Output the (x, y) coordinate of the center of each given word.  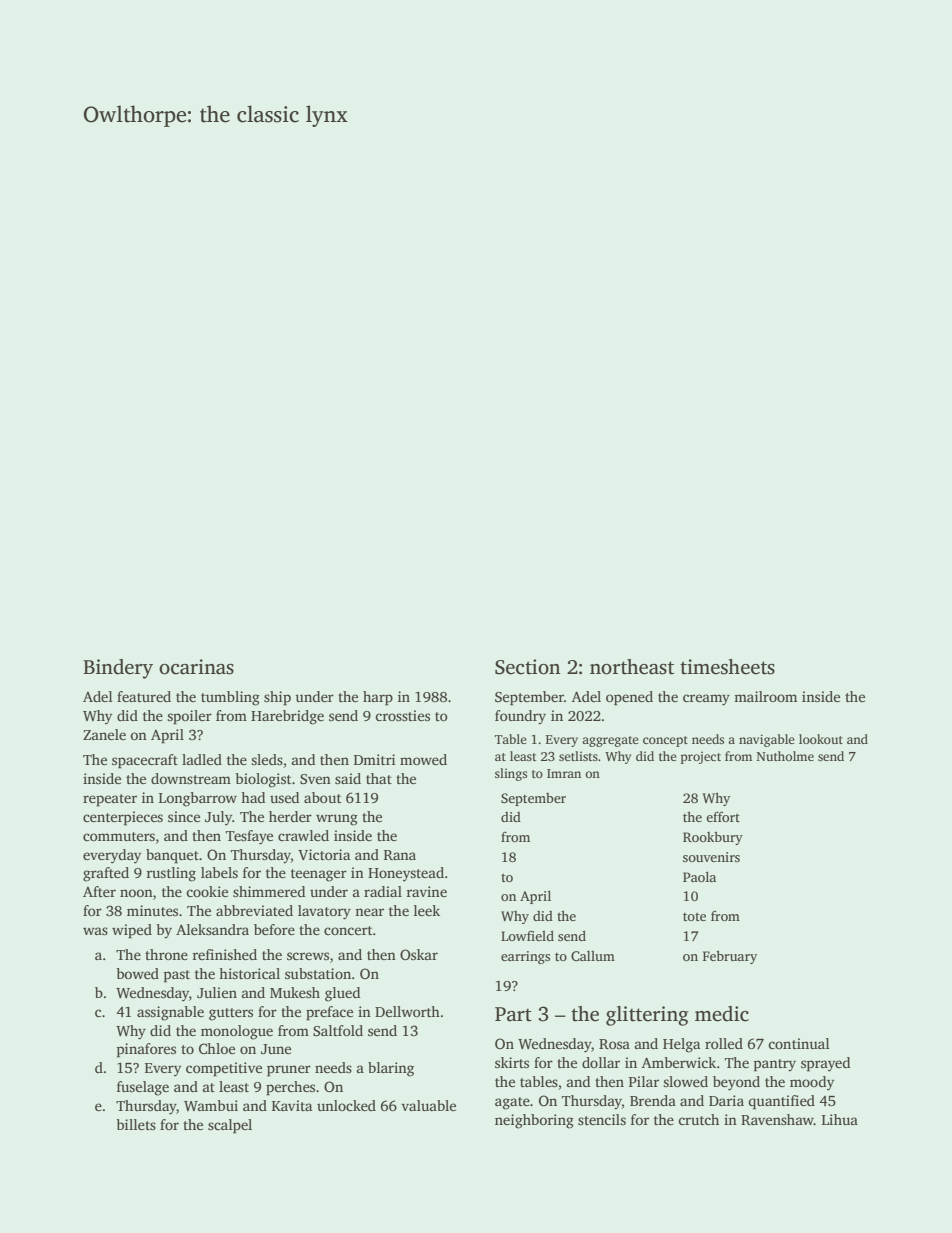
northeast (632, 667)
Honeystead (406, 874)
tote (694, 916)
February (730, 957)
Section (527, 667)
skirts (512, 1062)
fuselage (143, 1088)
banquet (172, 856)
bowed (137, 973)
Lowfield (527, 935)
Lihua (840, 1119)
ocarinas (196, 667)
